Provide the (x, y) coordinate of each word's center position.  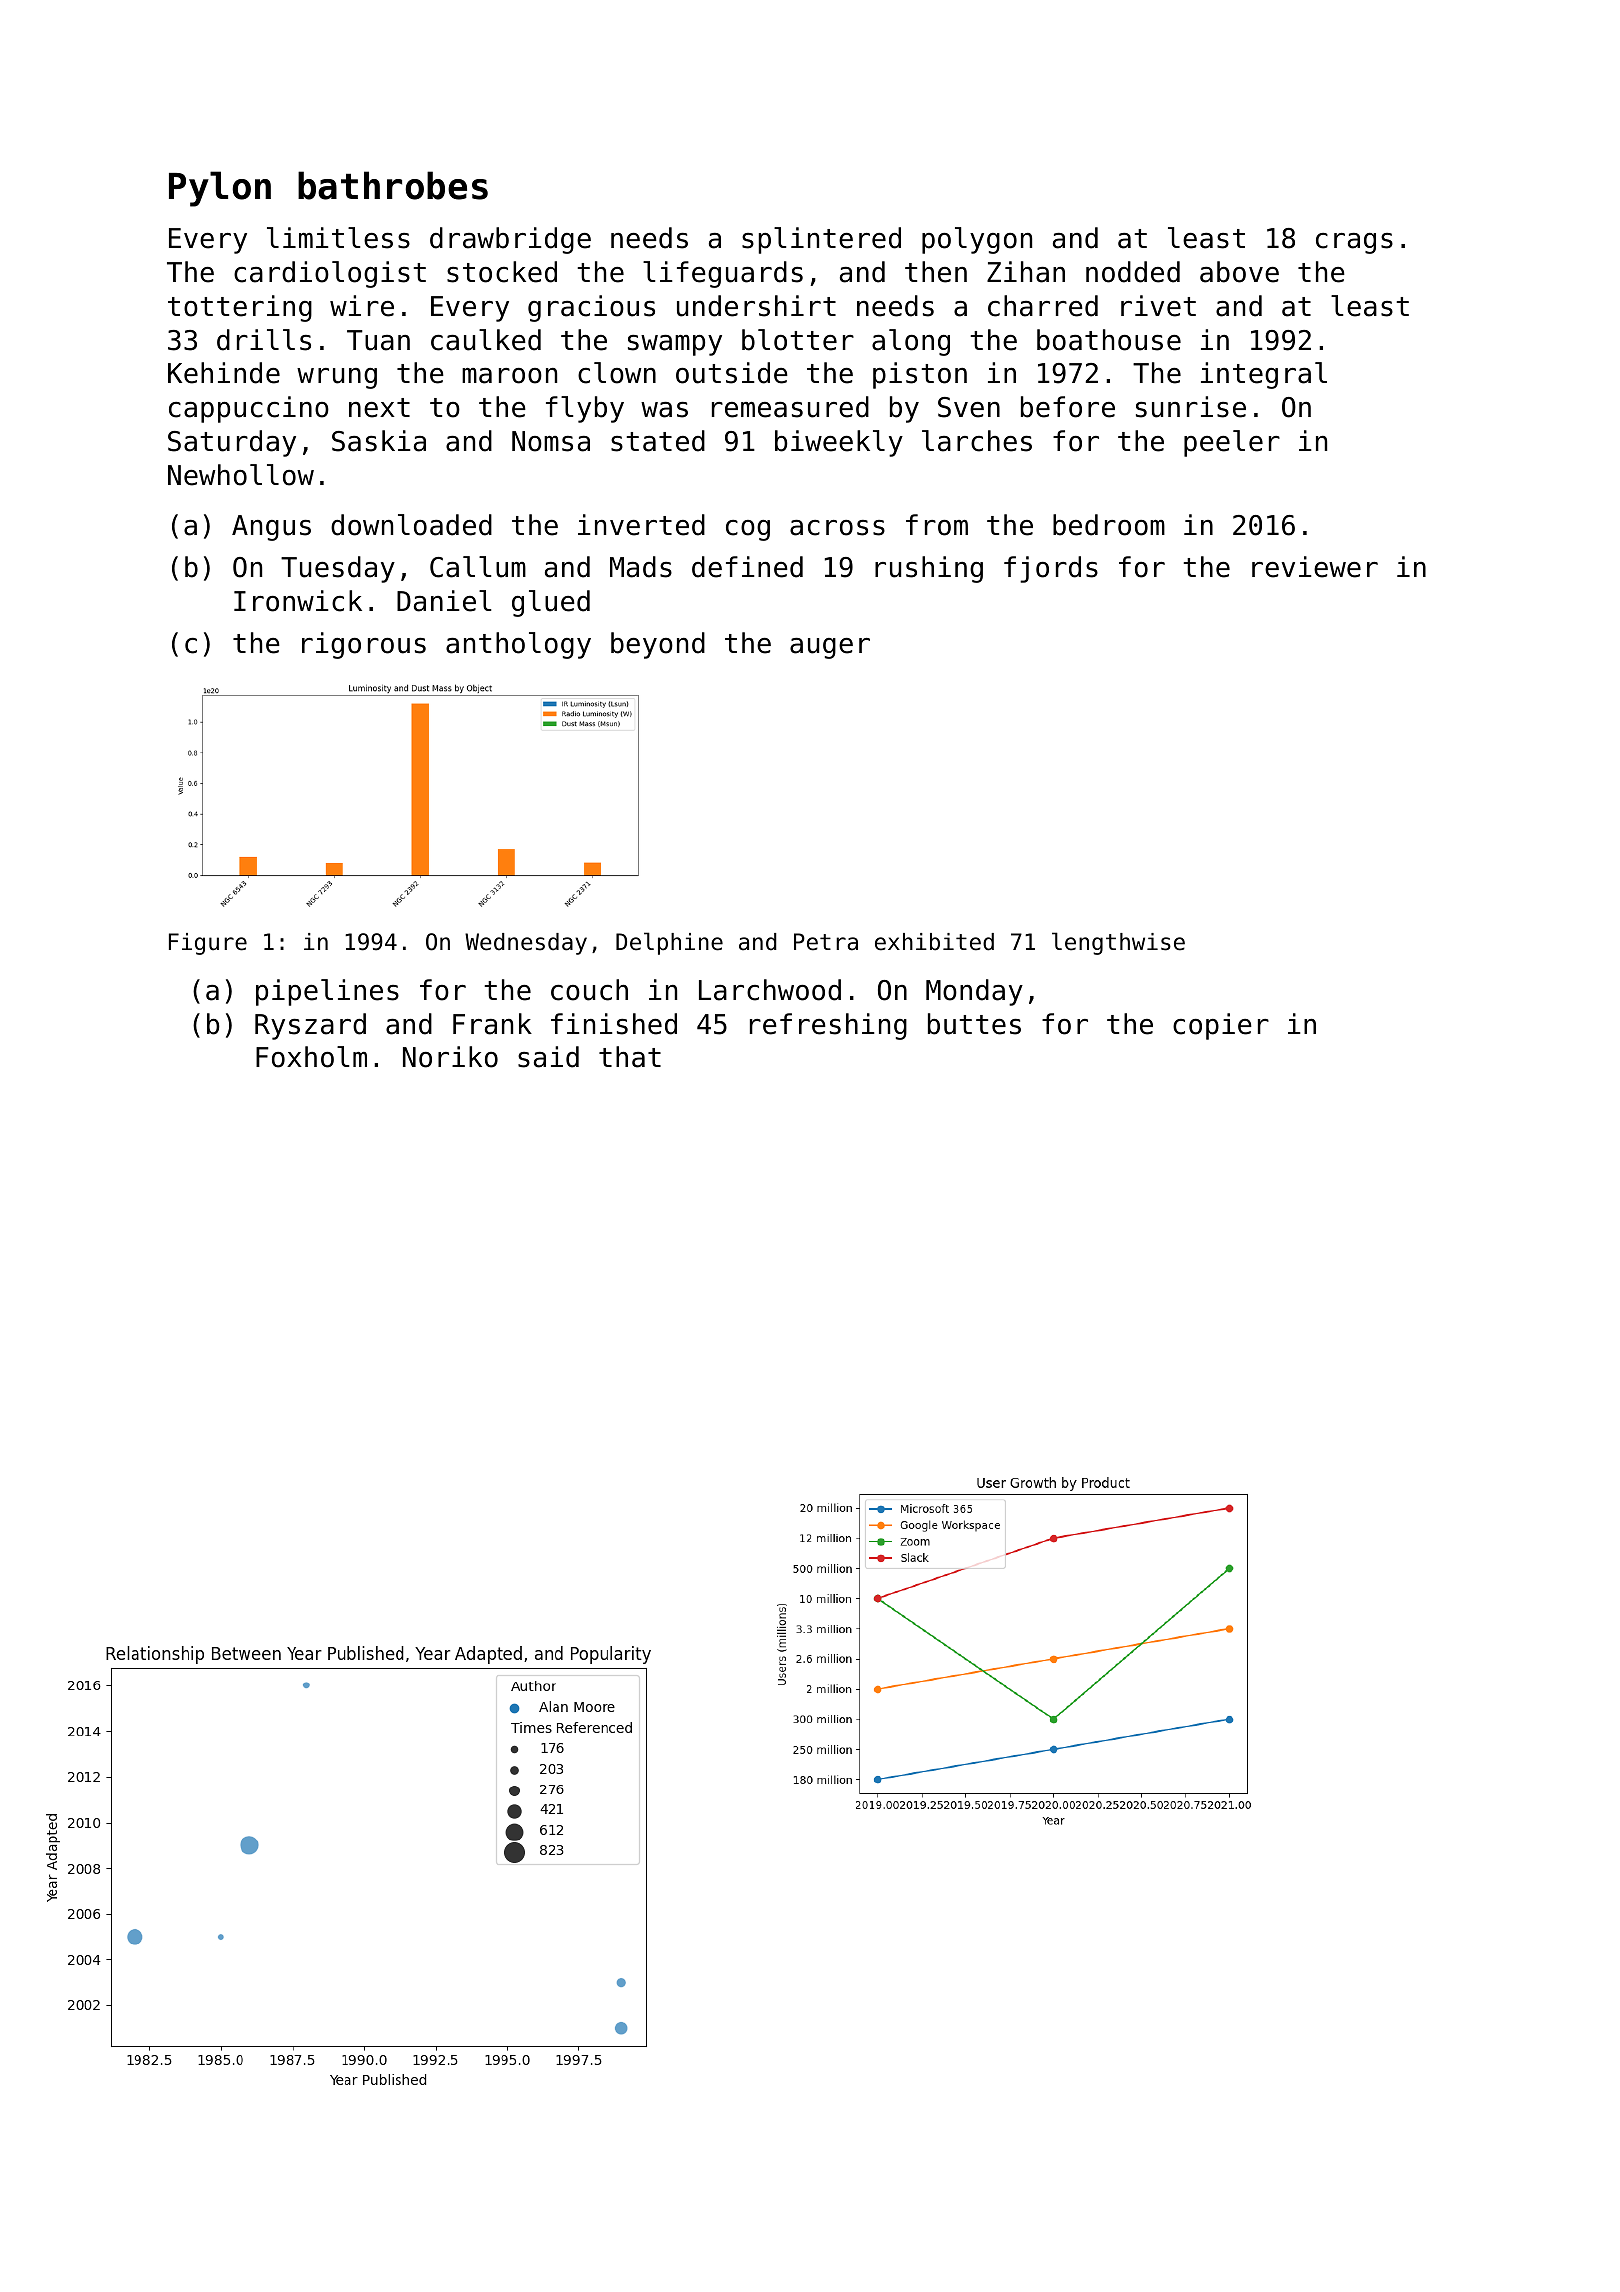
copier (1221, 1026)
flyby (585, 409)
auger (830, 648)
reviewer (1315, 567)
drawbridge (510, 240)
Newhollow (241, 475)
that (630, 1057)
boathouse (1109, 340)
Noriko (450, 1057)
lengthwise (1118, 943)
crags (1354, 243)
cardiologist (330, 274)
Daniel (444, 601)
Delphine (669, 943)
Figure (208, 944)
